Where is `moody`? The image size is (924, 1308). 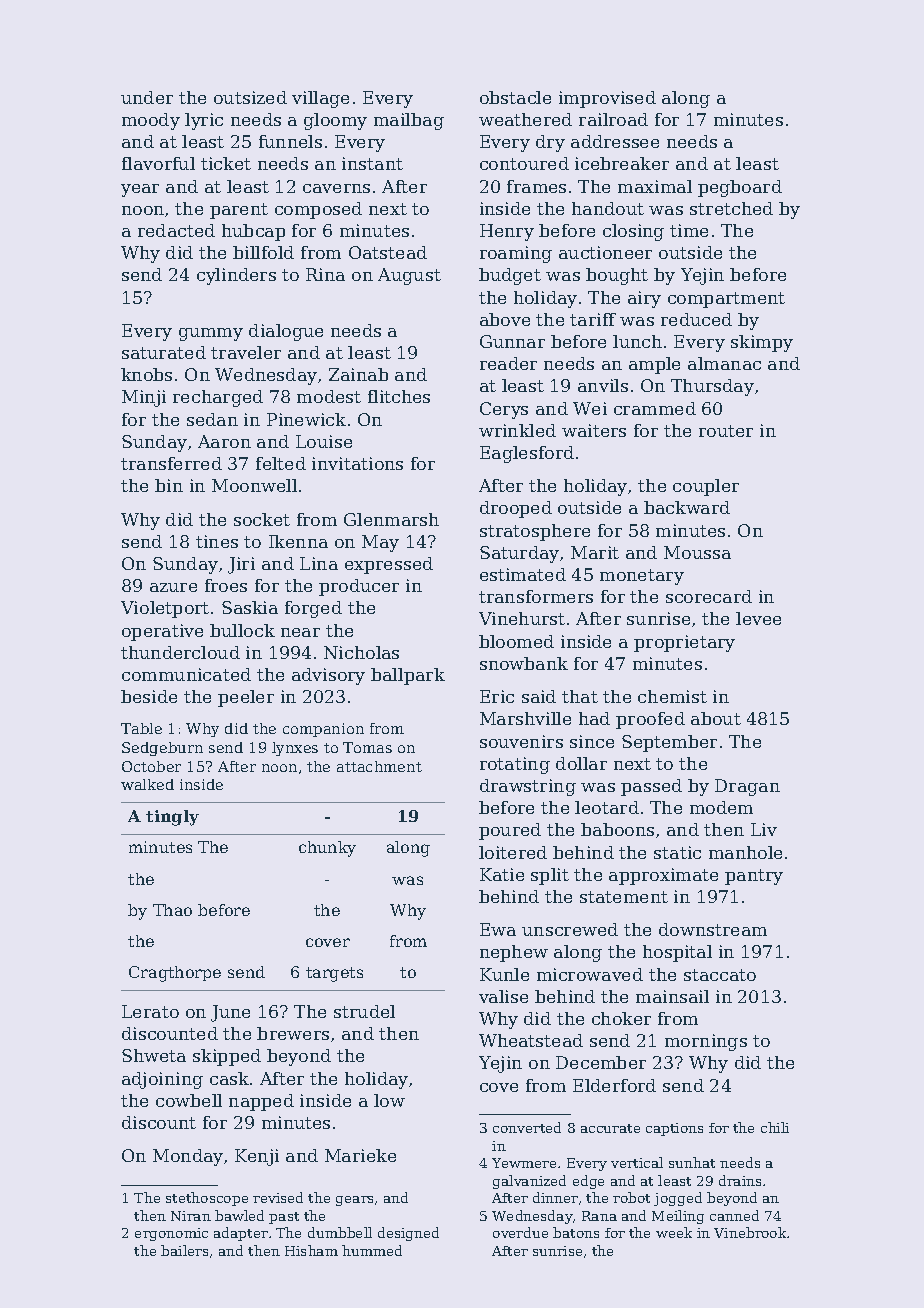 moody is located at coordinates (151, 121).
